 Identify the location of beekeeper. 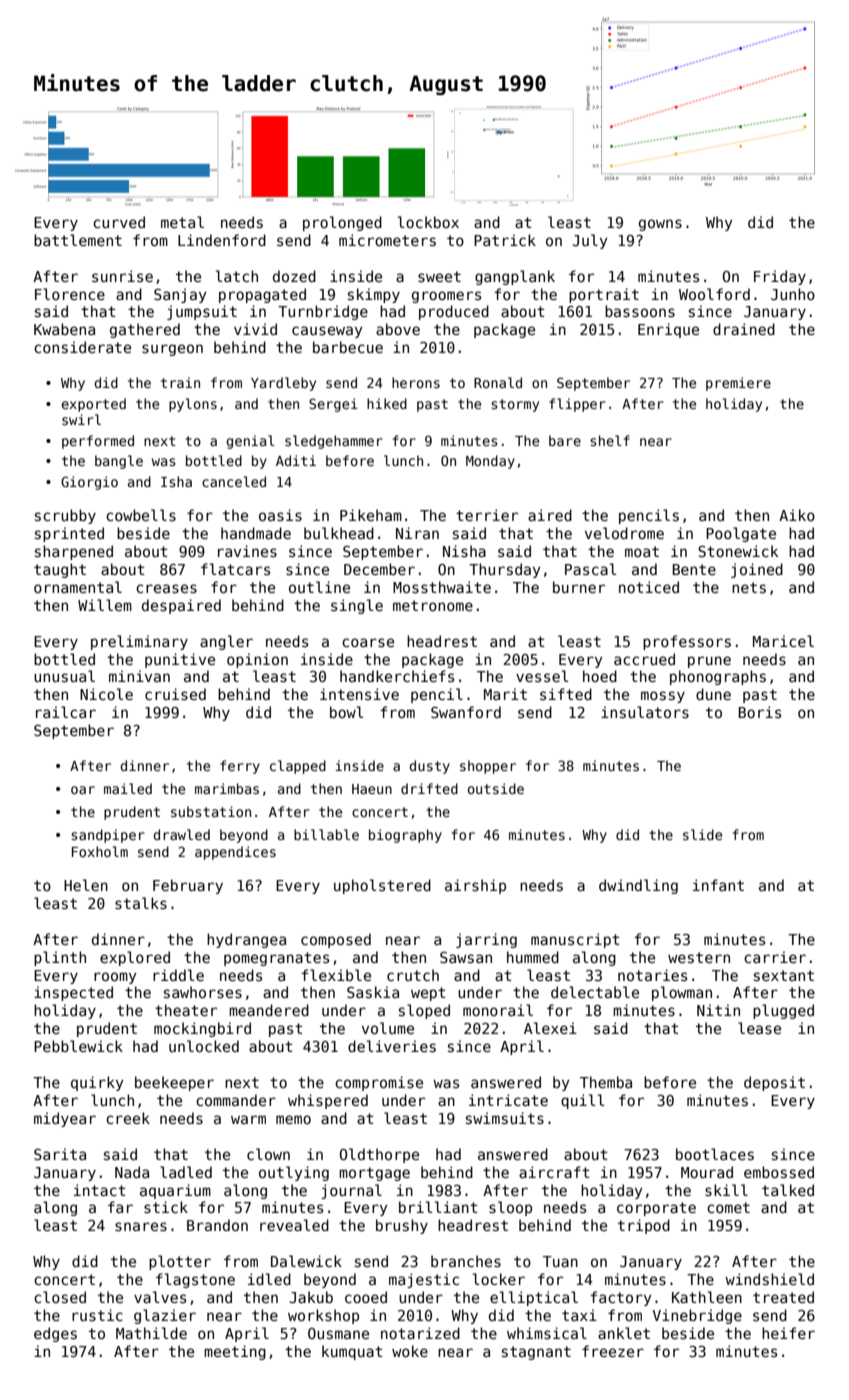
(174, 1083).
